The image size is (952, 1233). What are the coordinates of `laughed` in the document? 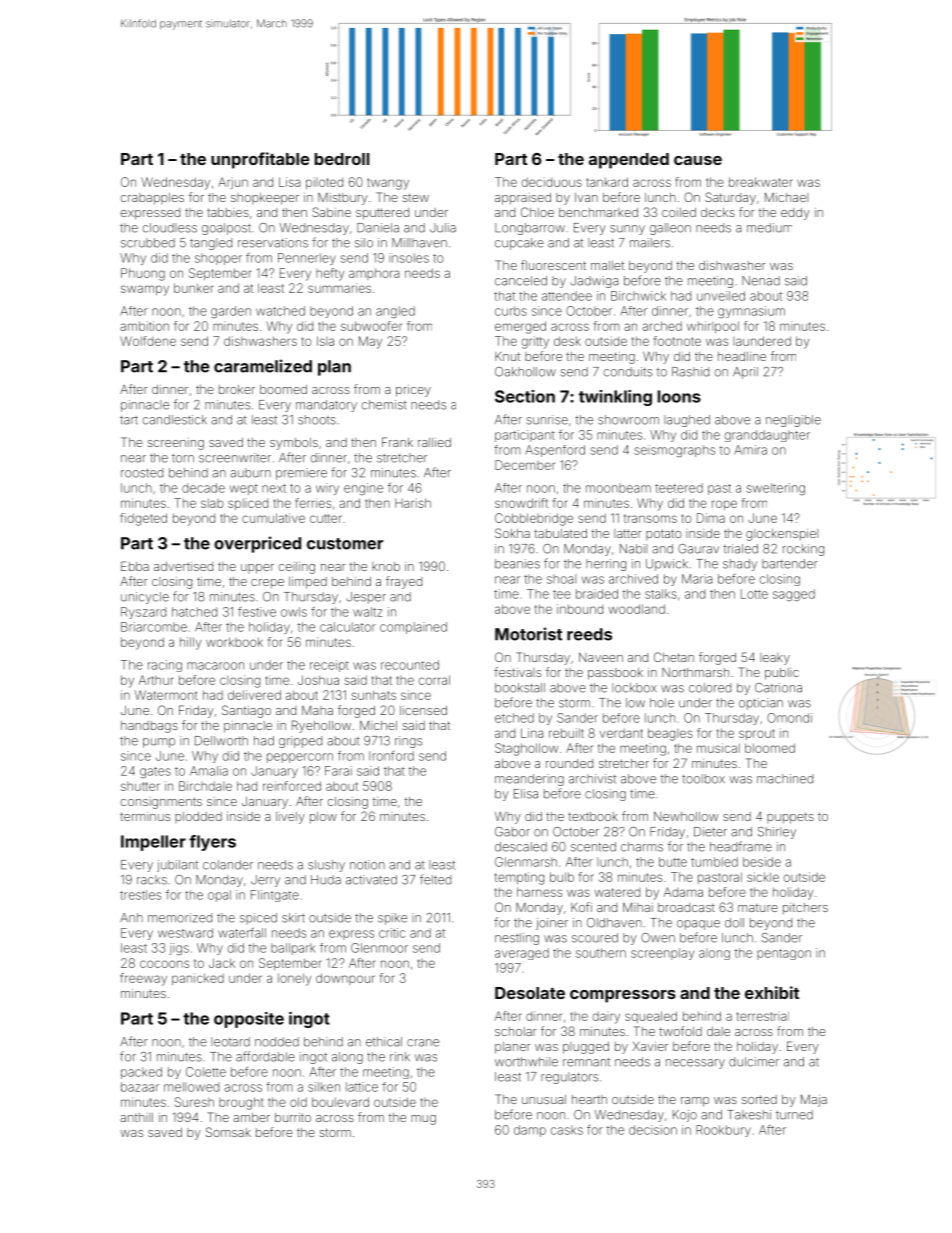 It's located at (687, 421).
